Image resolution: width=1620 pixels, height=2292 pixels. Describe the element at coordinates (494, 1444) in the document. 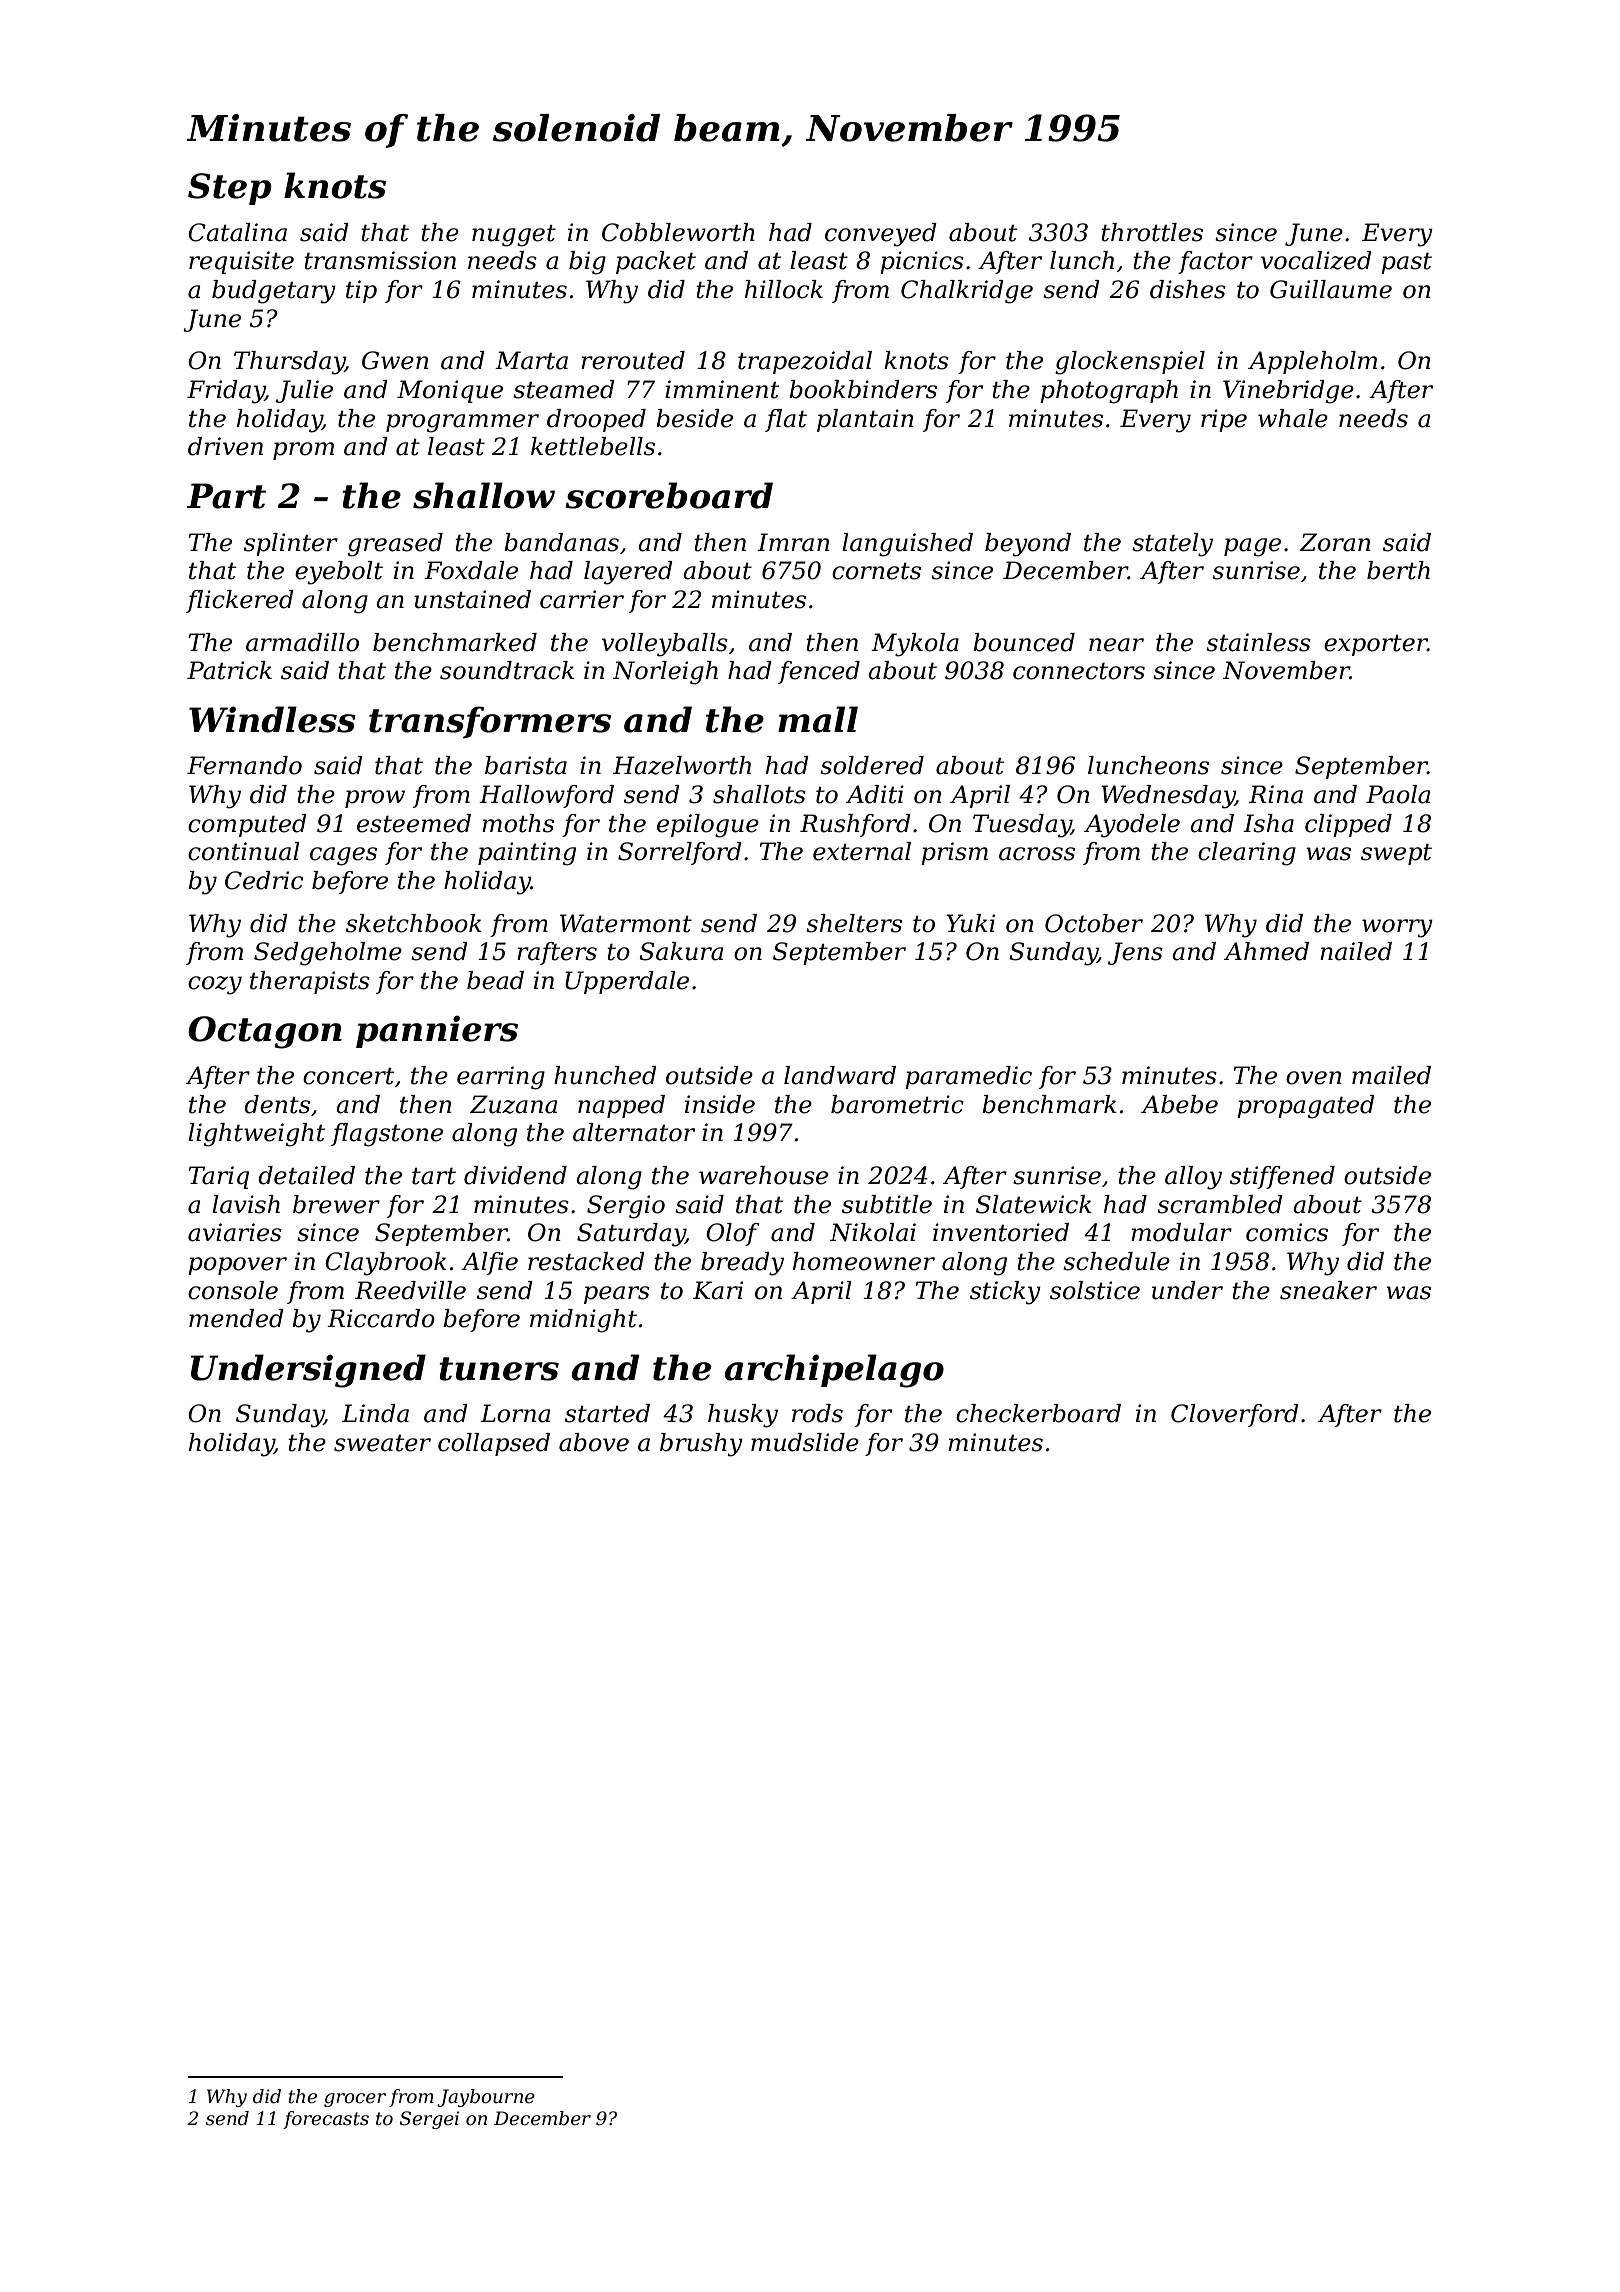

I see `collapsed` at that location.
